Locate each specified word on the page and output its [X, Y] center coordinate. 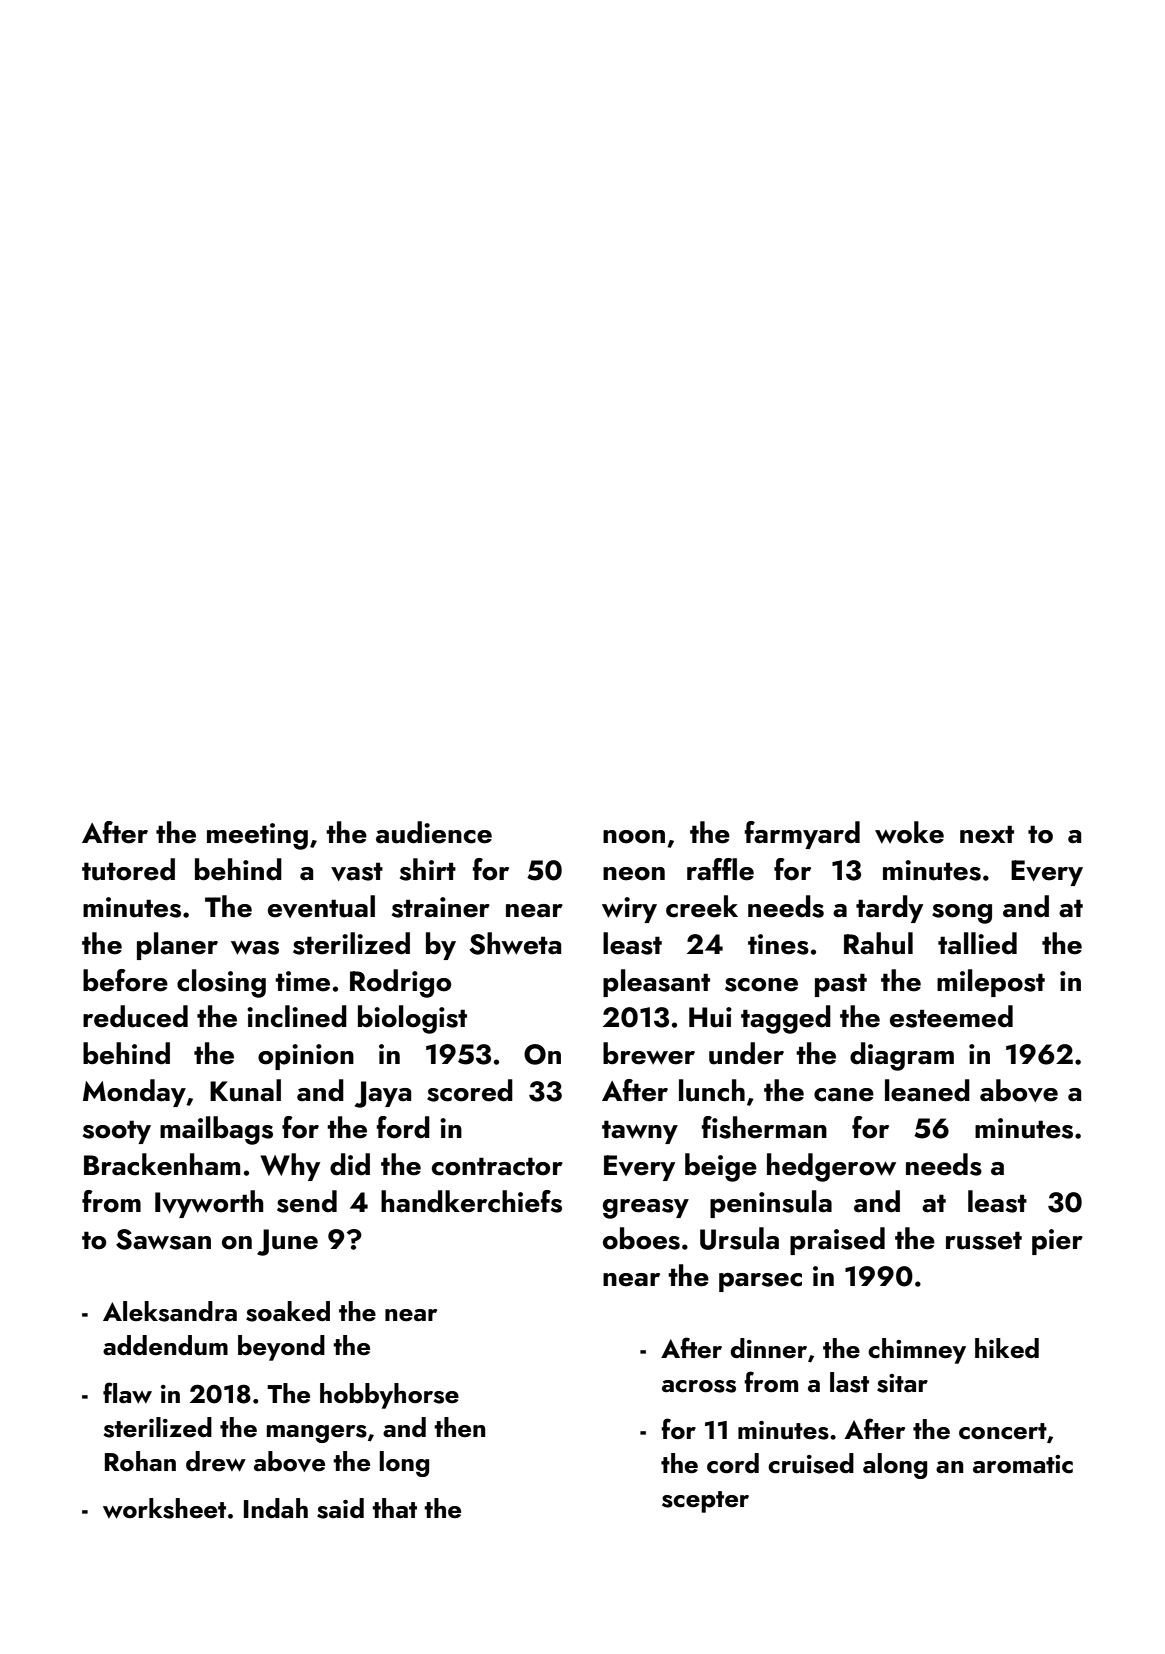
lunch [712, 1090]
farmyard [802, 835]
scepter [705, 1502]
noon [634, 837]
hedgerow [831, 1167]
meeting [257, 836]
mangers [317, 1434]
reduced [135, 1016]
